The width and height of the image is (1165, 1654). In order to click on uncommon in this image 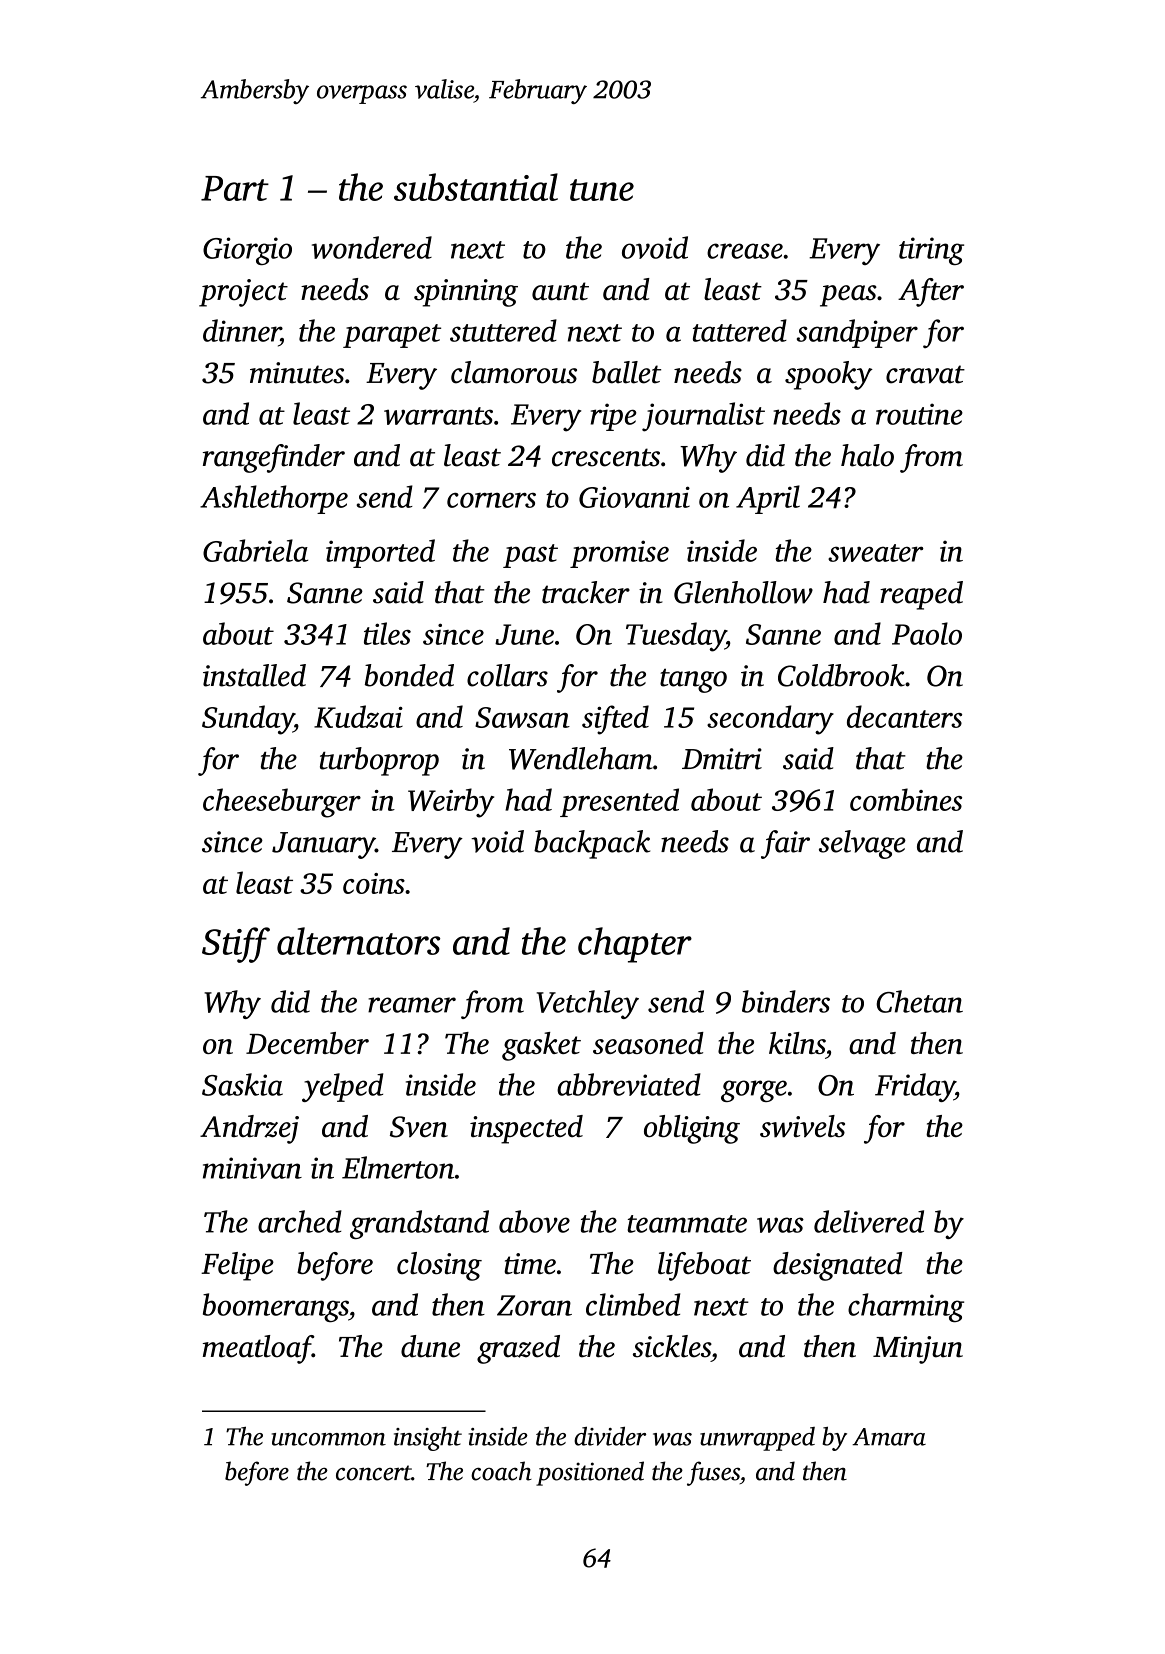, I will do `click(329, 1439)`.
